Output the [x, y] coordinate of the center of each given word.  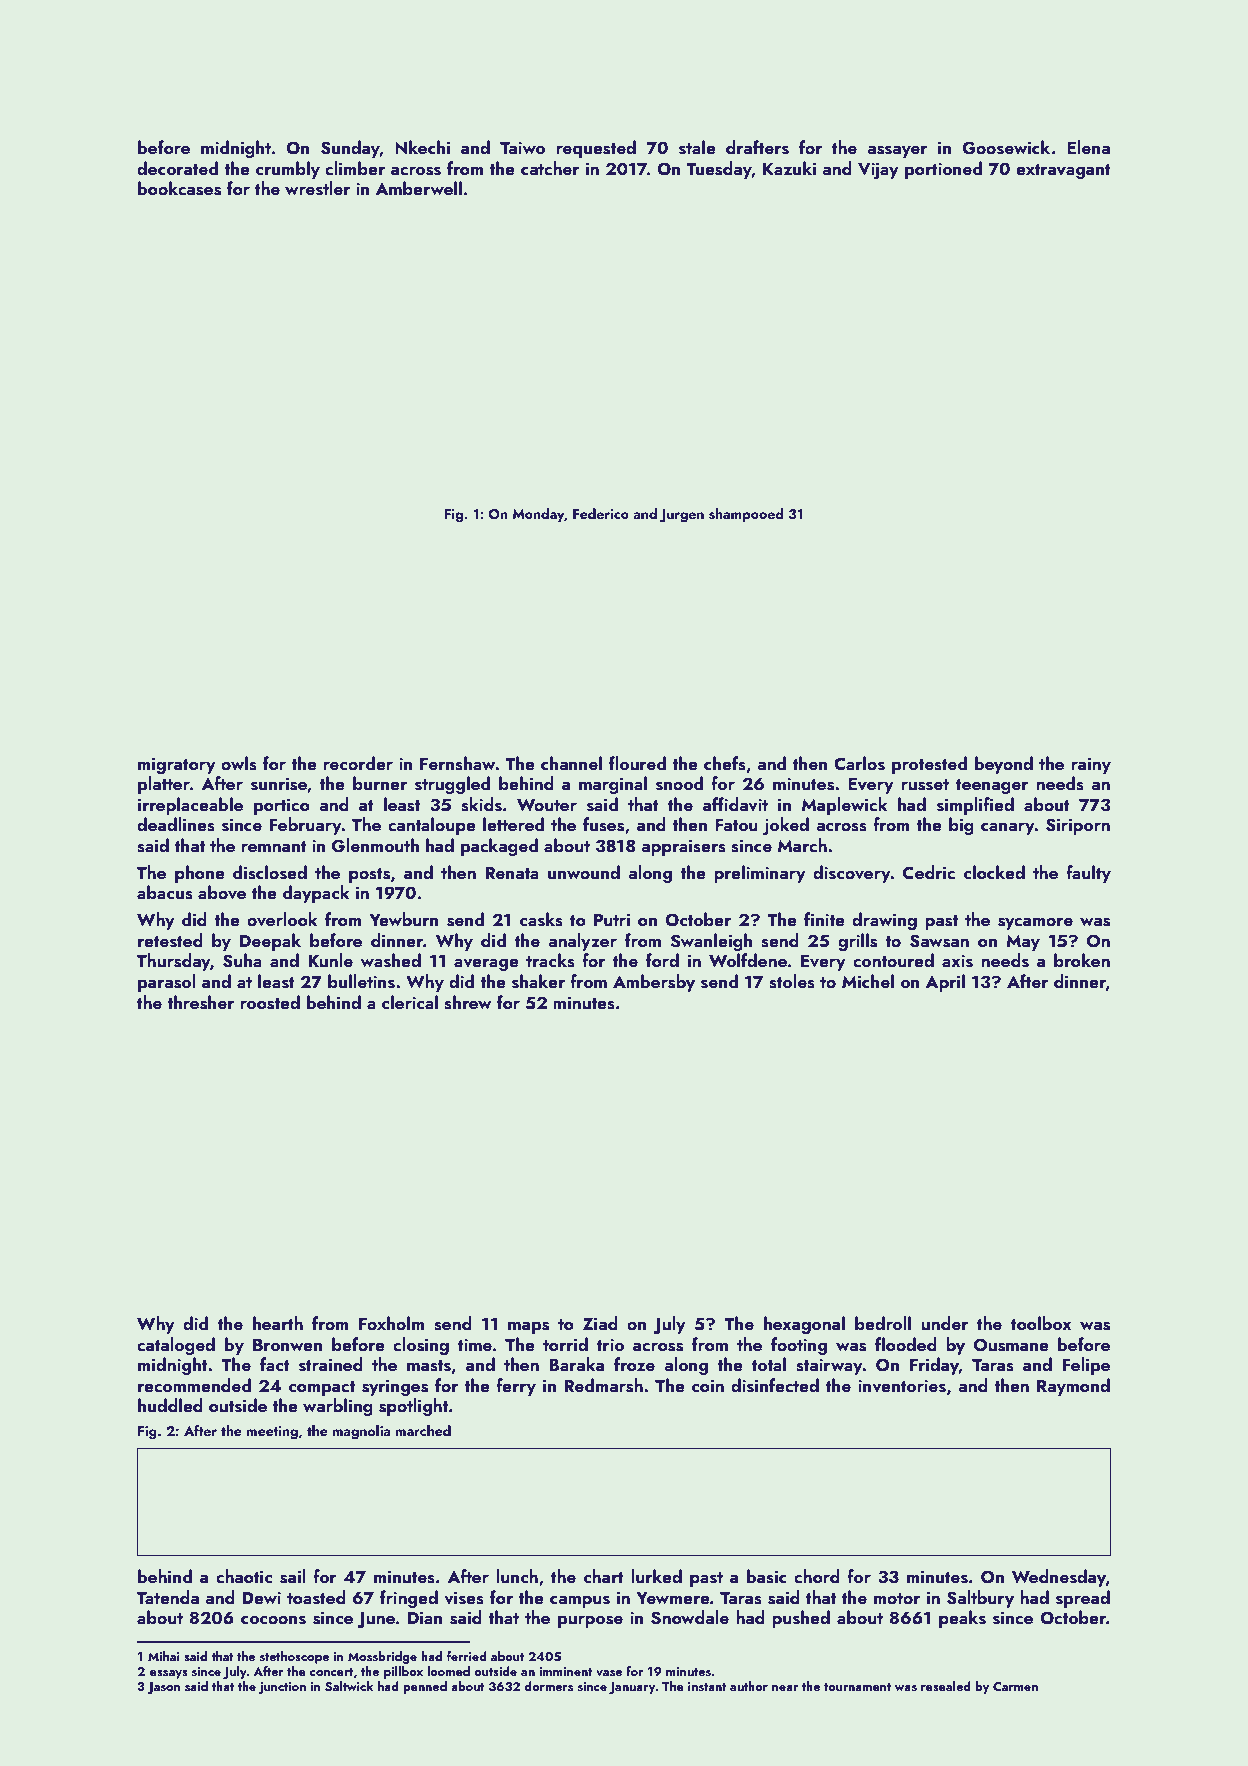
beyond [1004, 765]
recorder [358, 763]
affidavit [735, 804]
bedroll [883, 1323]
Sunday [350, 149]
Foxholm [392, 1323]
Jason [163, 1688]
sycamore [1035, 924]
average [486, 965]
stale [697, 147]
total [769, 1364]
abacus [165, 892]
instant [707, 1686]
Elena [1088, 147]
